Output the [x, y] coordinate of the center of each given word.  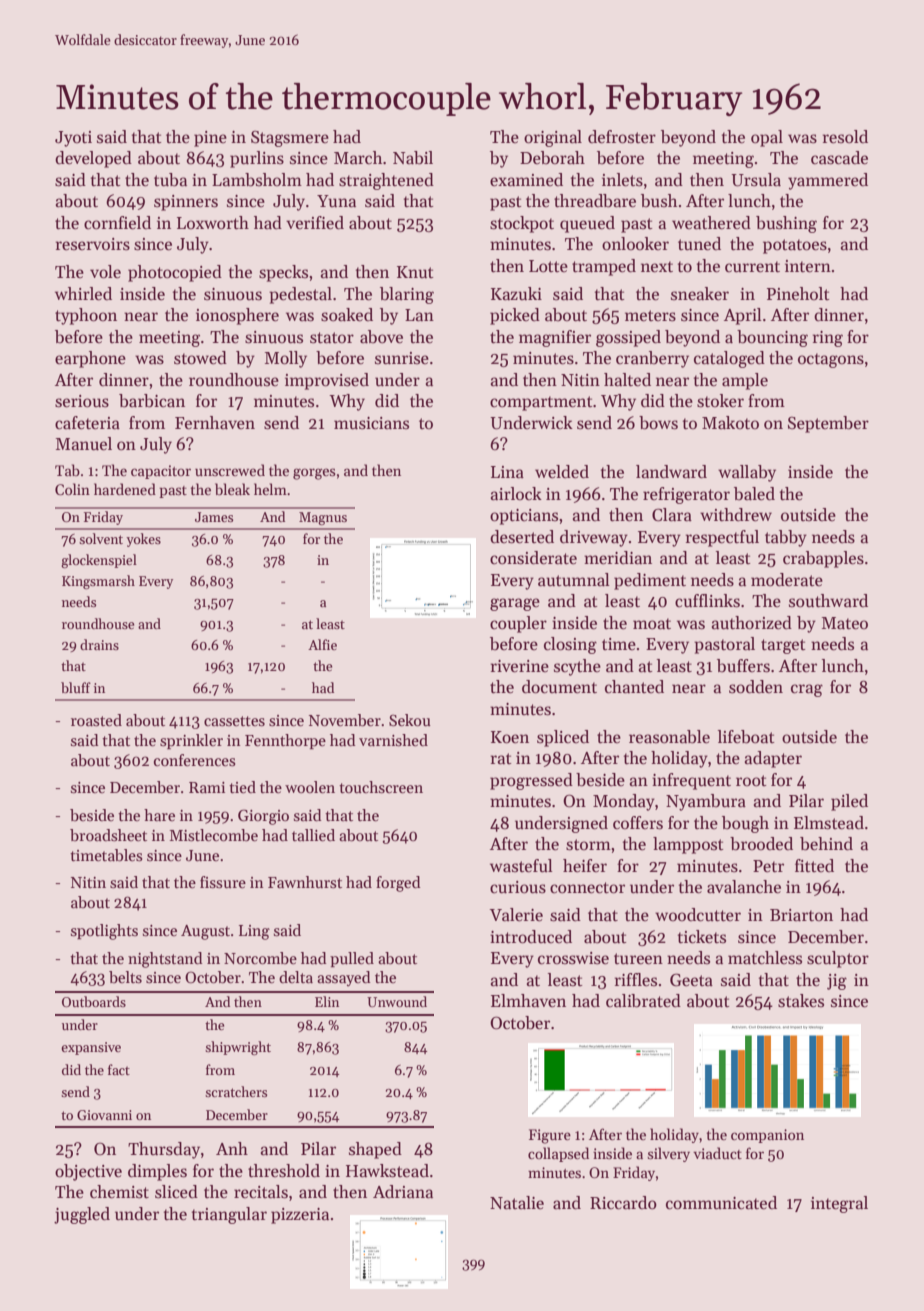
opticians [524, 517]
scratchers [236, 1091]
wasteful [521, 866]
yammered [828, 181]
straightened [386, 181]
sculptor [838, 959]
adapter [773, 759]
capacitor [161, 472]
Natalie [517, 1203]
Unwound [397, 1001]
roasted [96, 720]
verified [315, 223]
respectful [722, 538]
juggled [82, 1215]
